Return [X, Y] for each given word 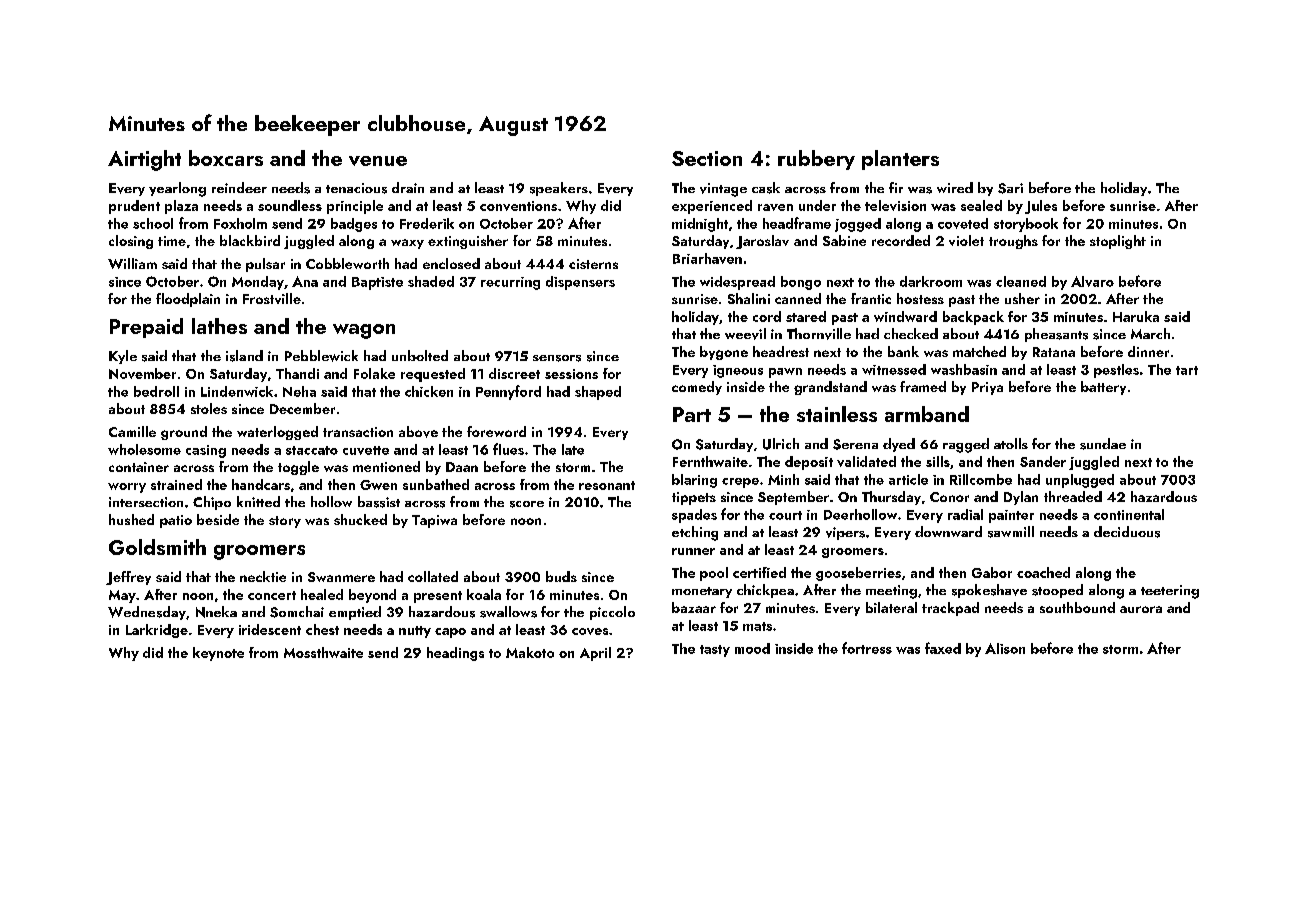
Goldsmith [157, 547]
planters [900, 160]
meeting [891, 592]
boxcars [226, 158]
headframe [797, 223]
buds [561, 576]
